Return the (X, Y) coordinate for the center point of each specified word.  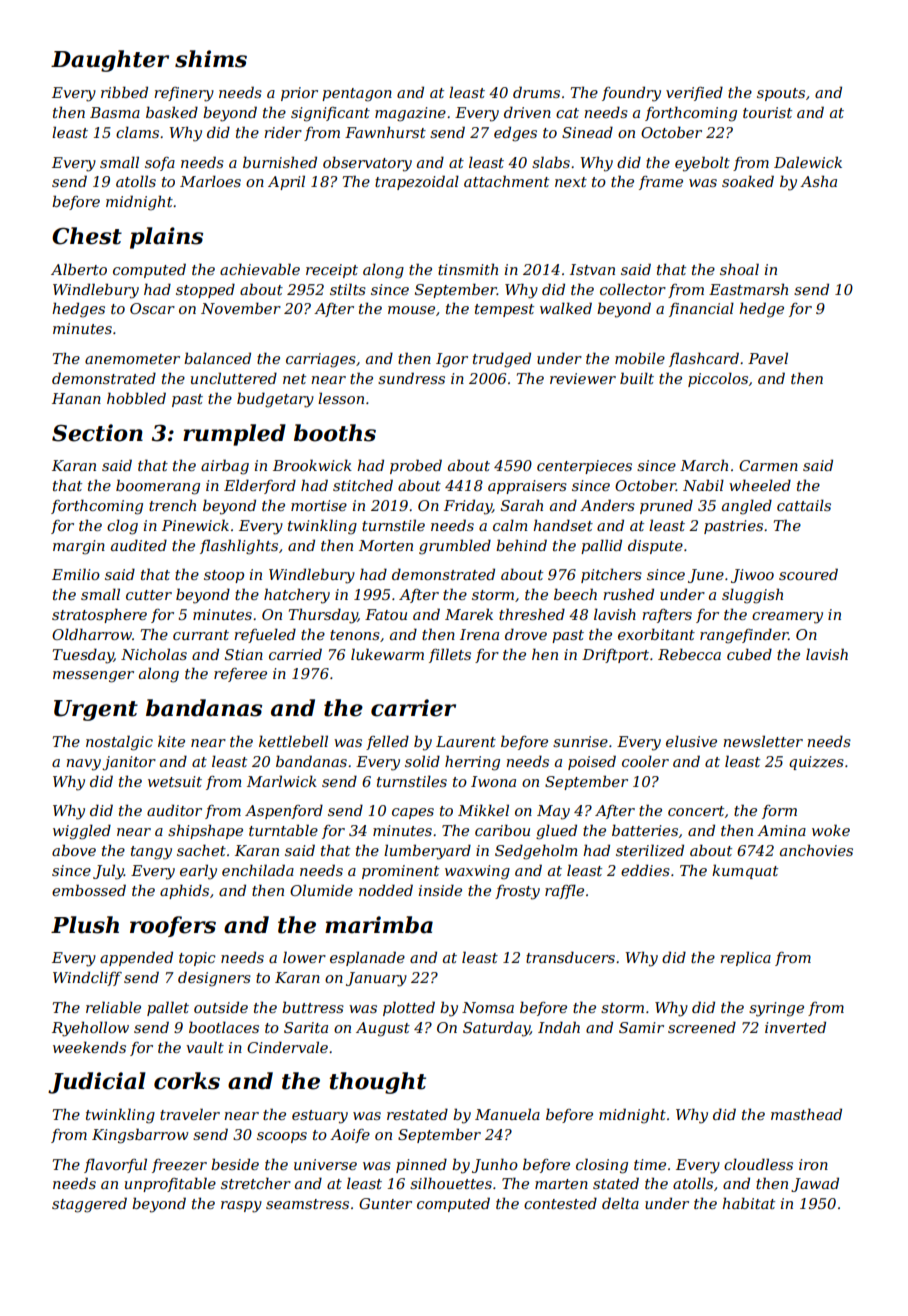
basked (172, 112)
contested (560, 1203)
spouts (781, 94)
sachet (201, 850)
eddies (645, 870)
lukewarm (387, 654)
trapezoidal (417, 182)
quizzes (816, 763)
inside (440, 890)
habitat (748, 1203)
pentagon (357, 95)
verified (694, 93)
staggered (89, 1205)
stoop (224, 576)
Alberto (79, 269)
